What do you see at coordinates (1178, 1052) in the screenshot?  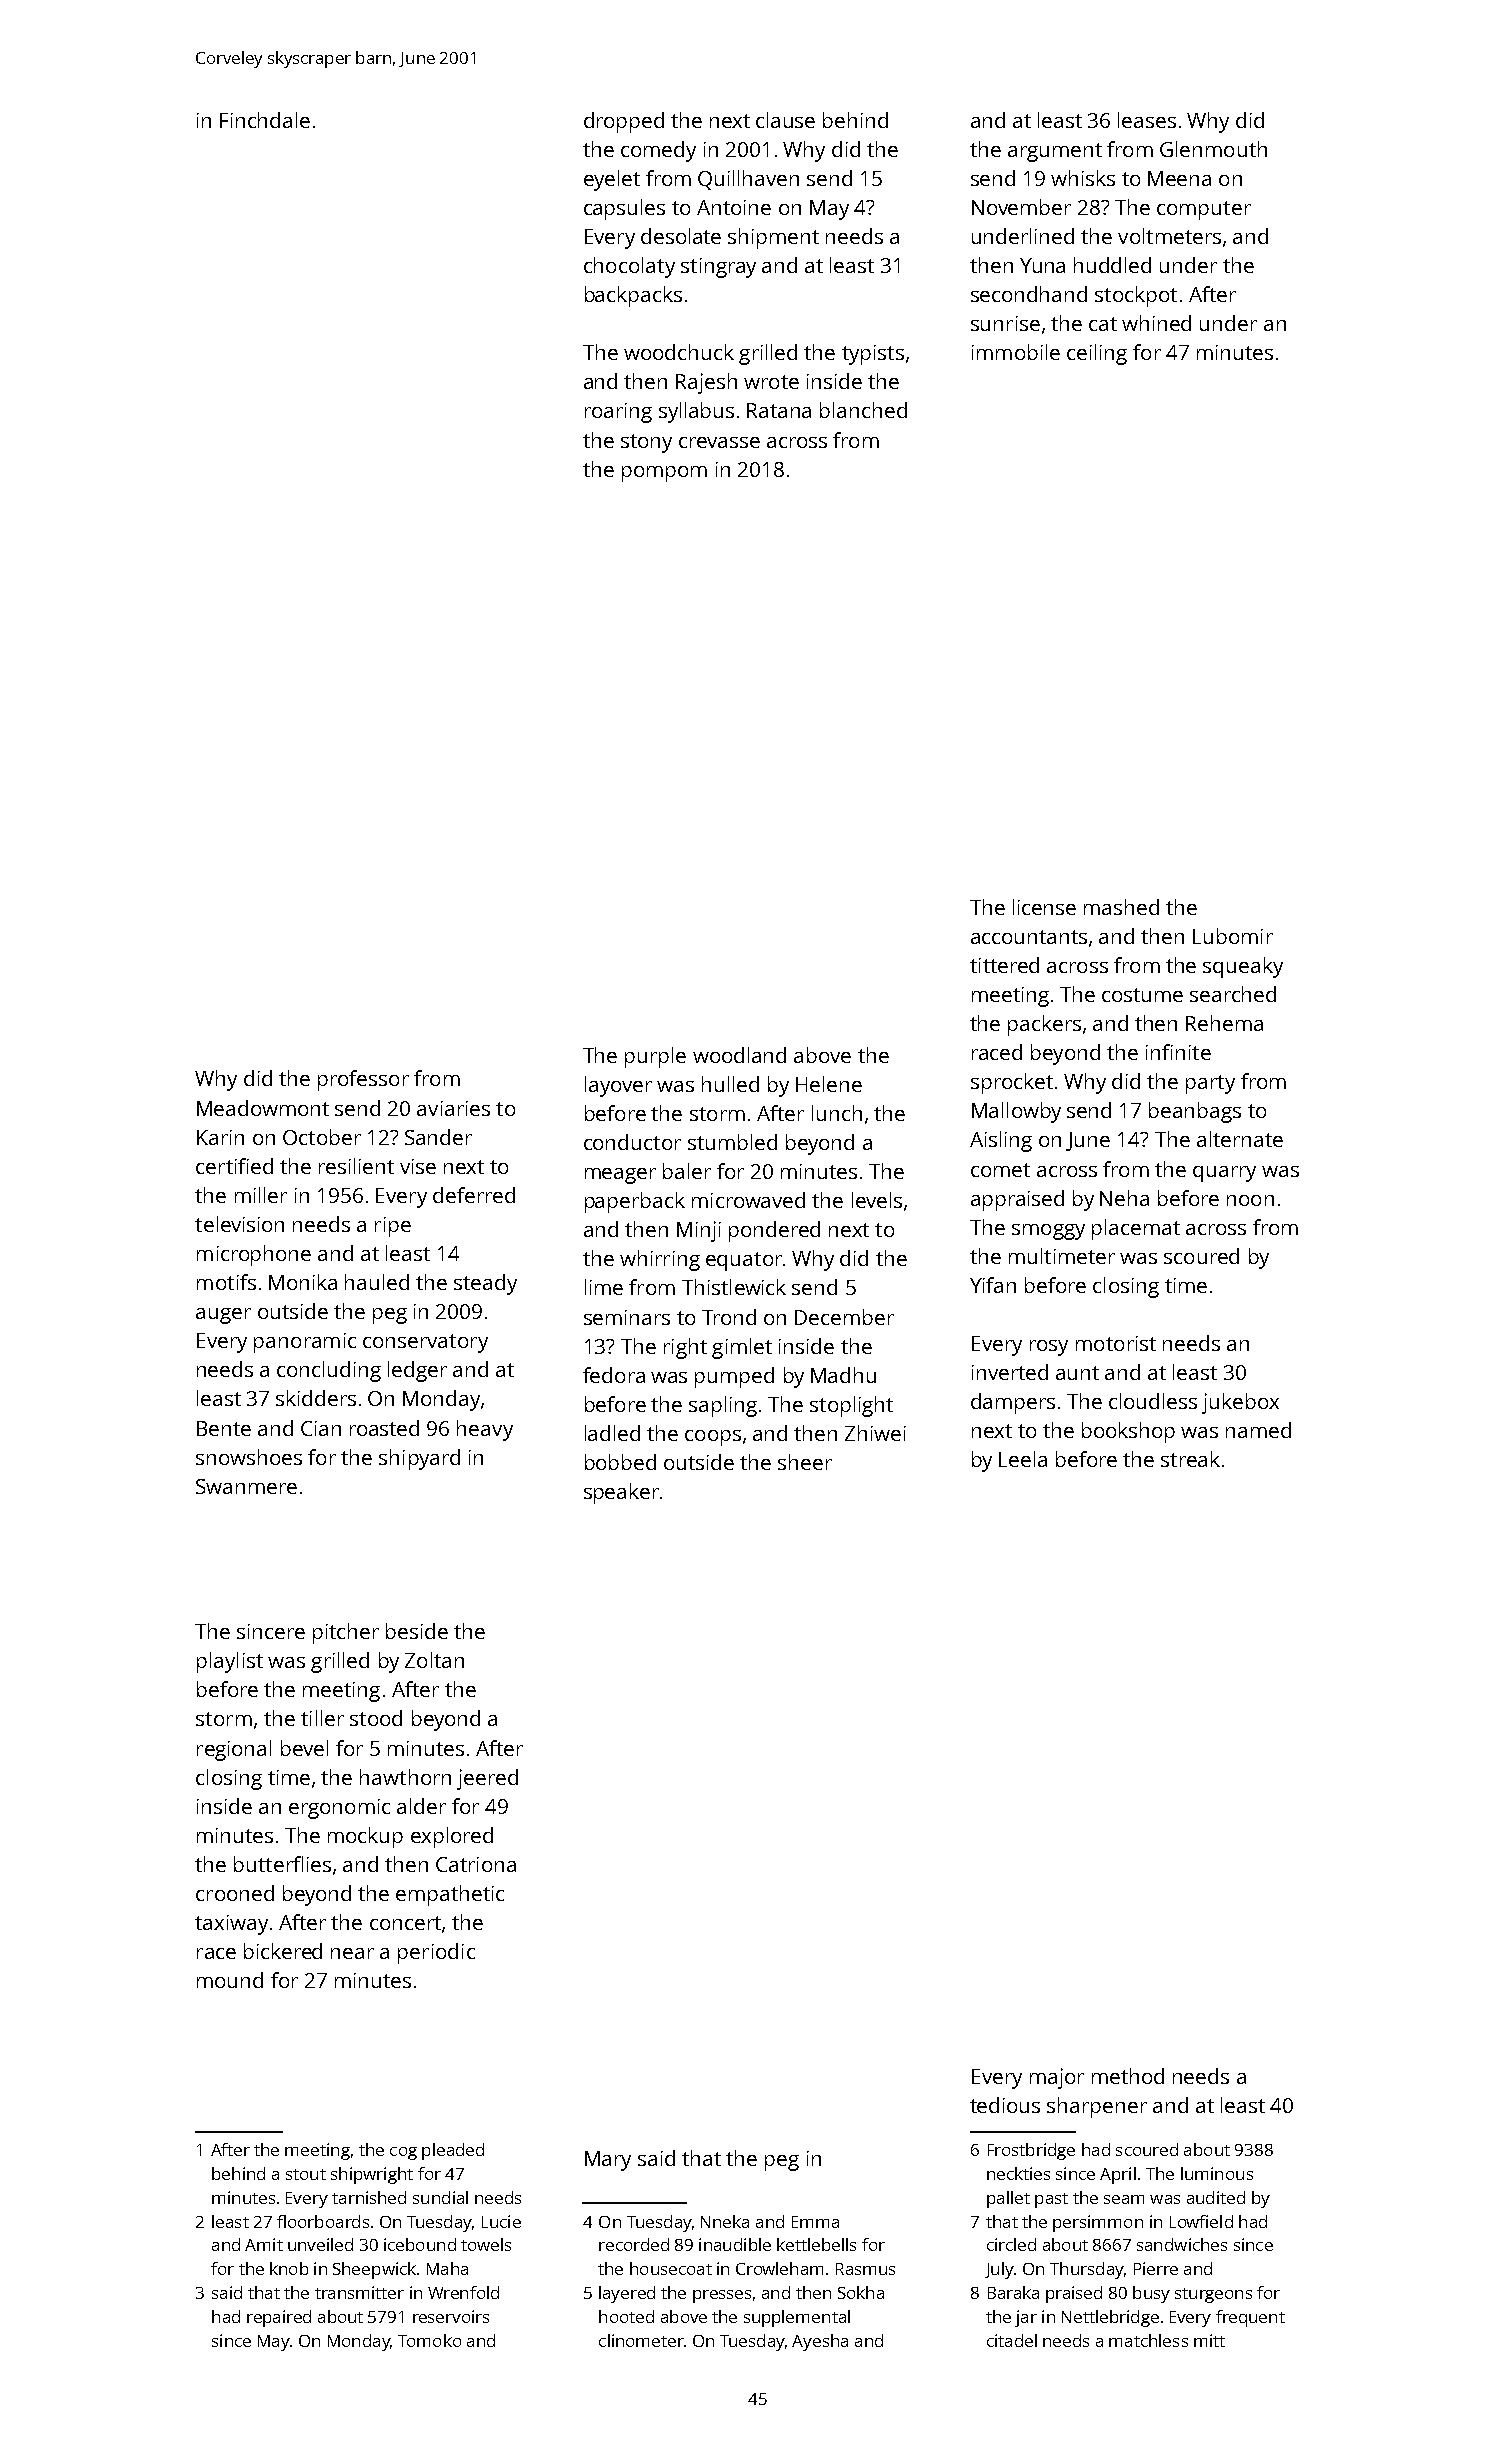 I see `infinite` at bounding box center [1178, 1052].
